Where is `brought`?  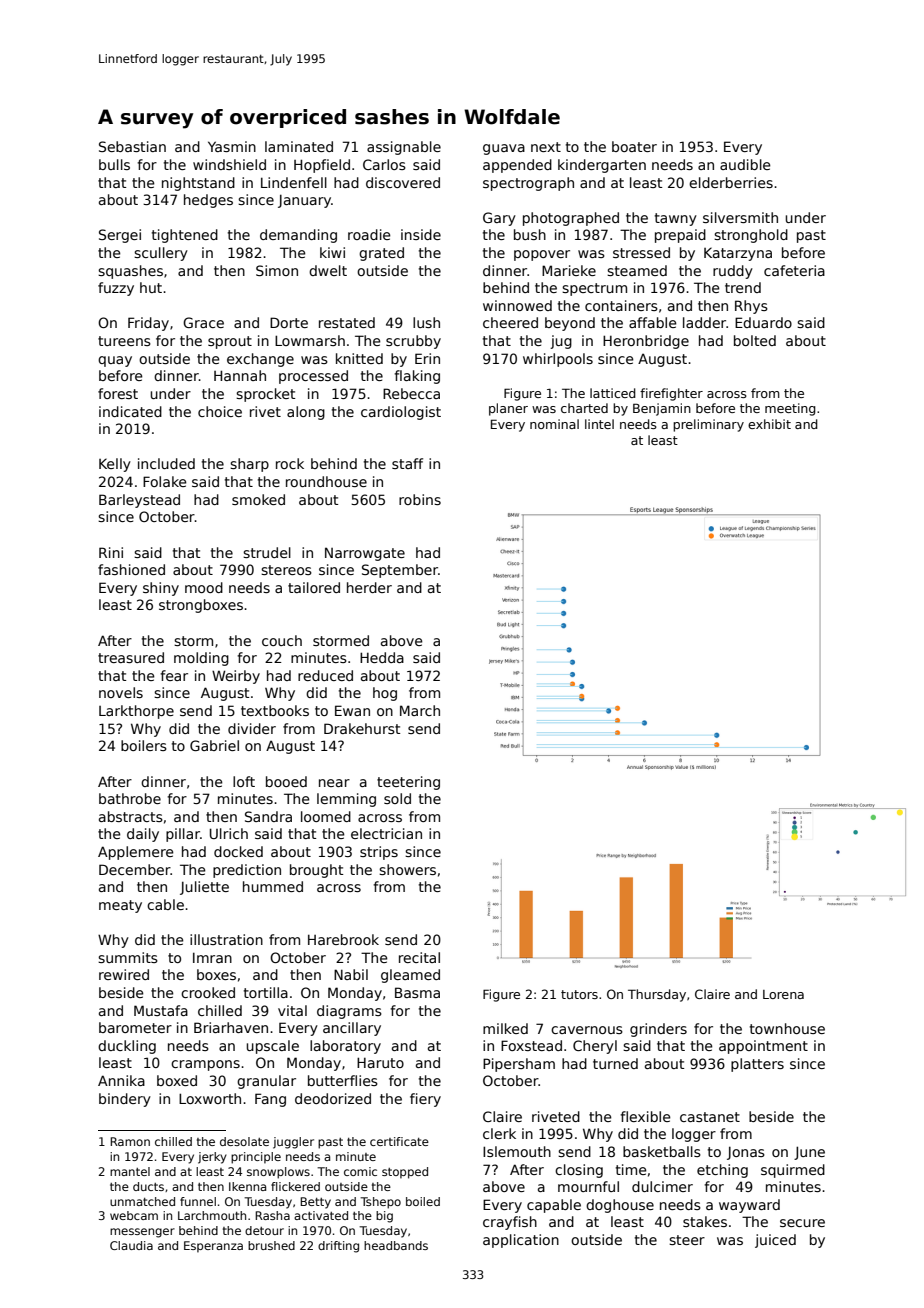 brought is located at coordinates (316, 871).
